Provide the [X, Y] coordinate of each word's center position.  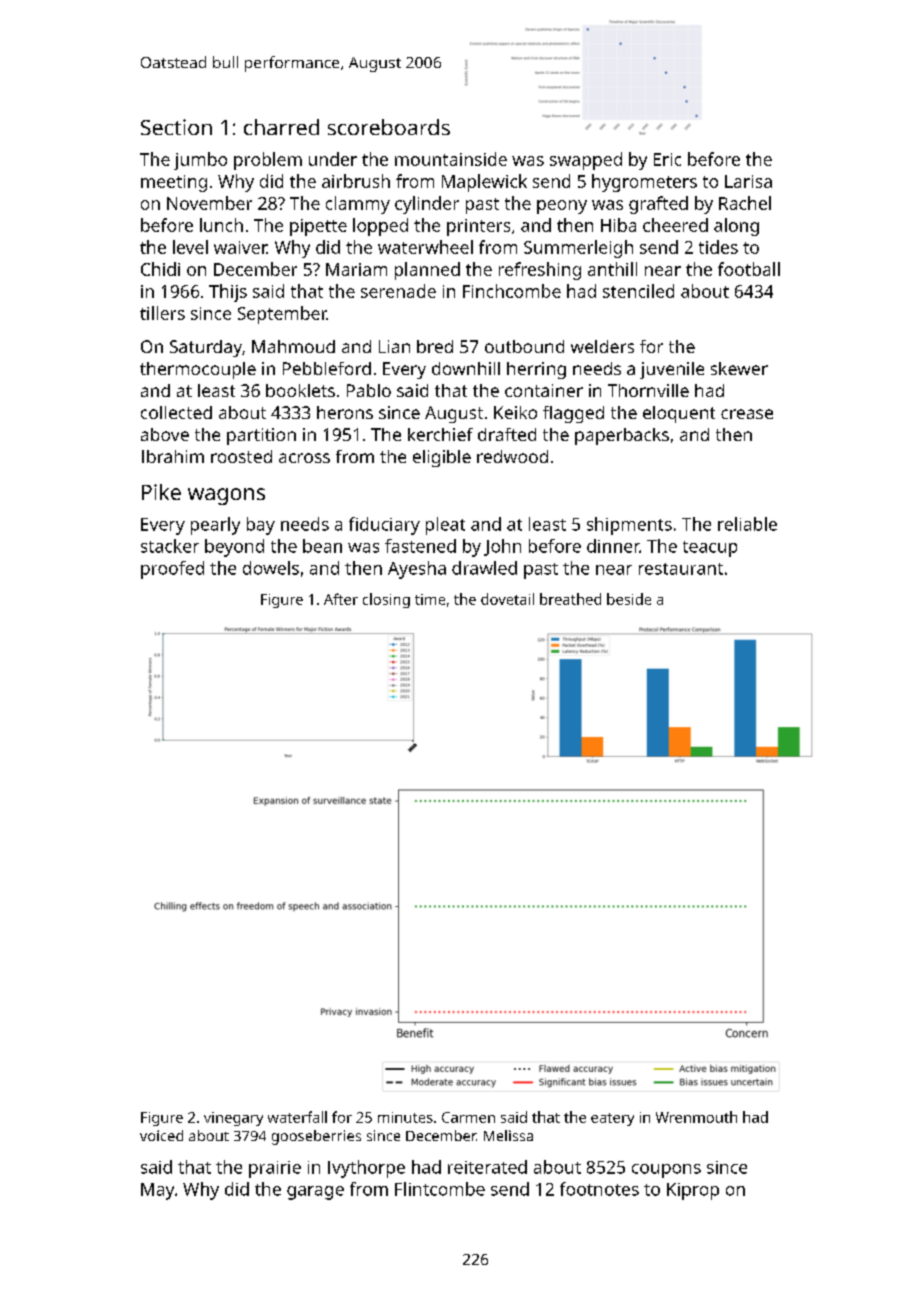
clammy [358, 205]
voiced [161, 1135]
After [341, 599]
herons [345, 412]
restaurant [681, 569]
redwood [512, 456]
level [190, 247]
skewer [739, 368]
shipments [629, 526]
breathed [570, 599]
